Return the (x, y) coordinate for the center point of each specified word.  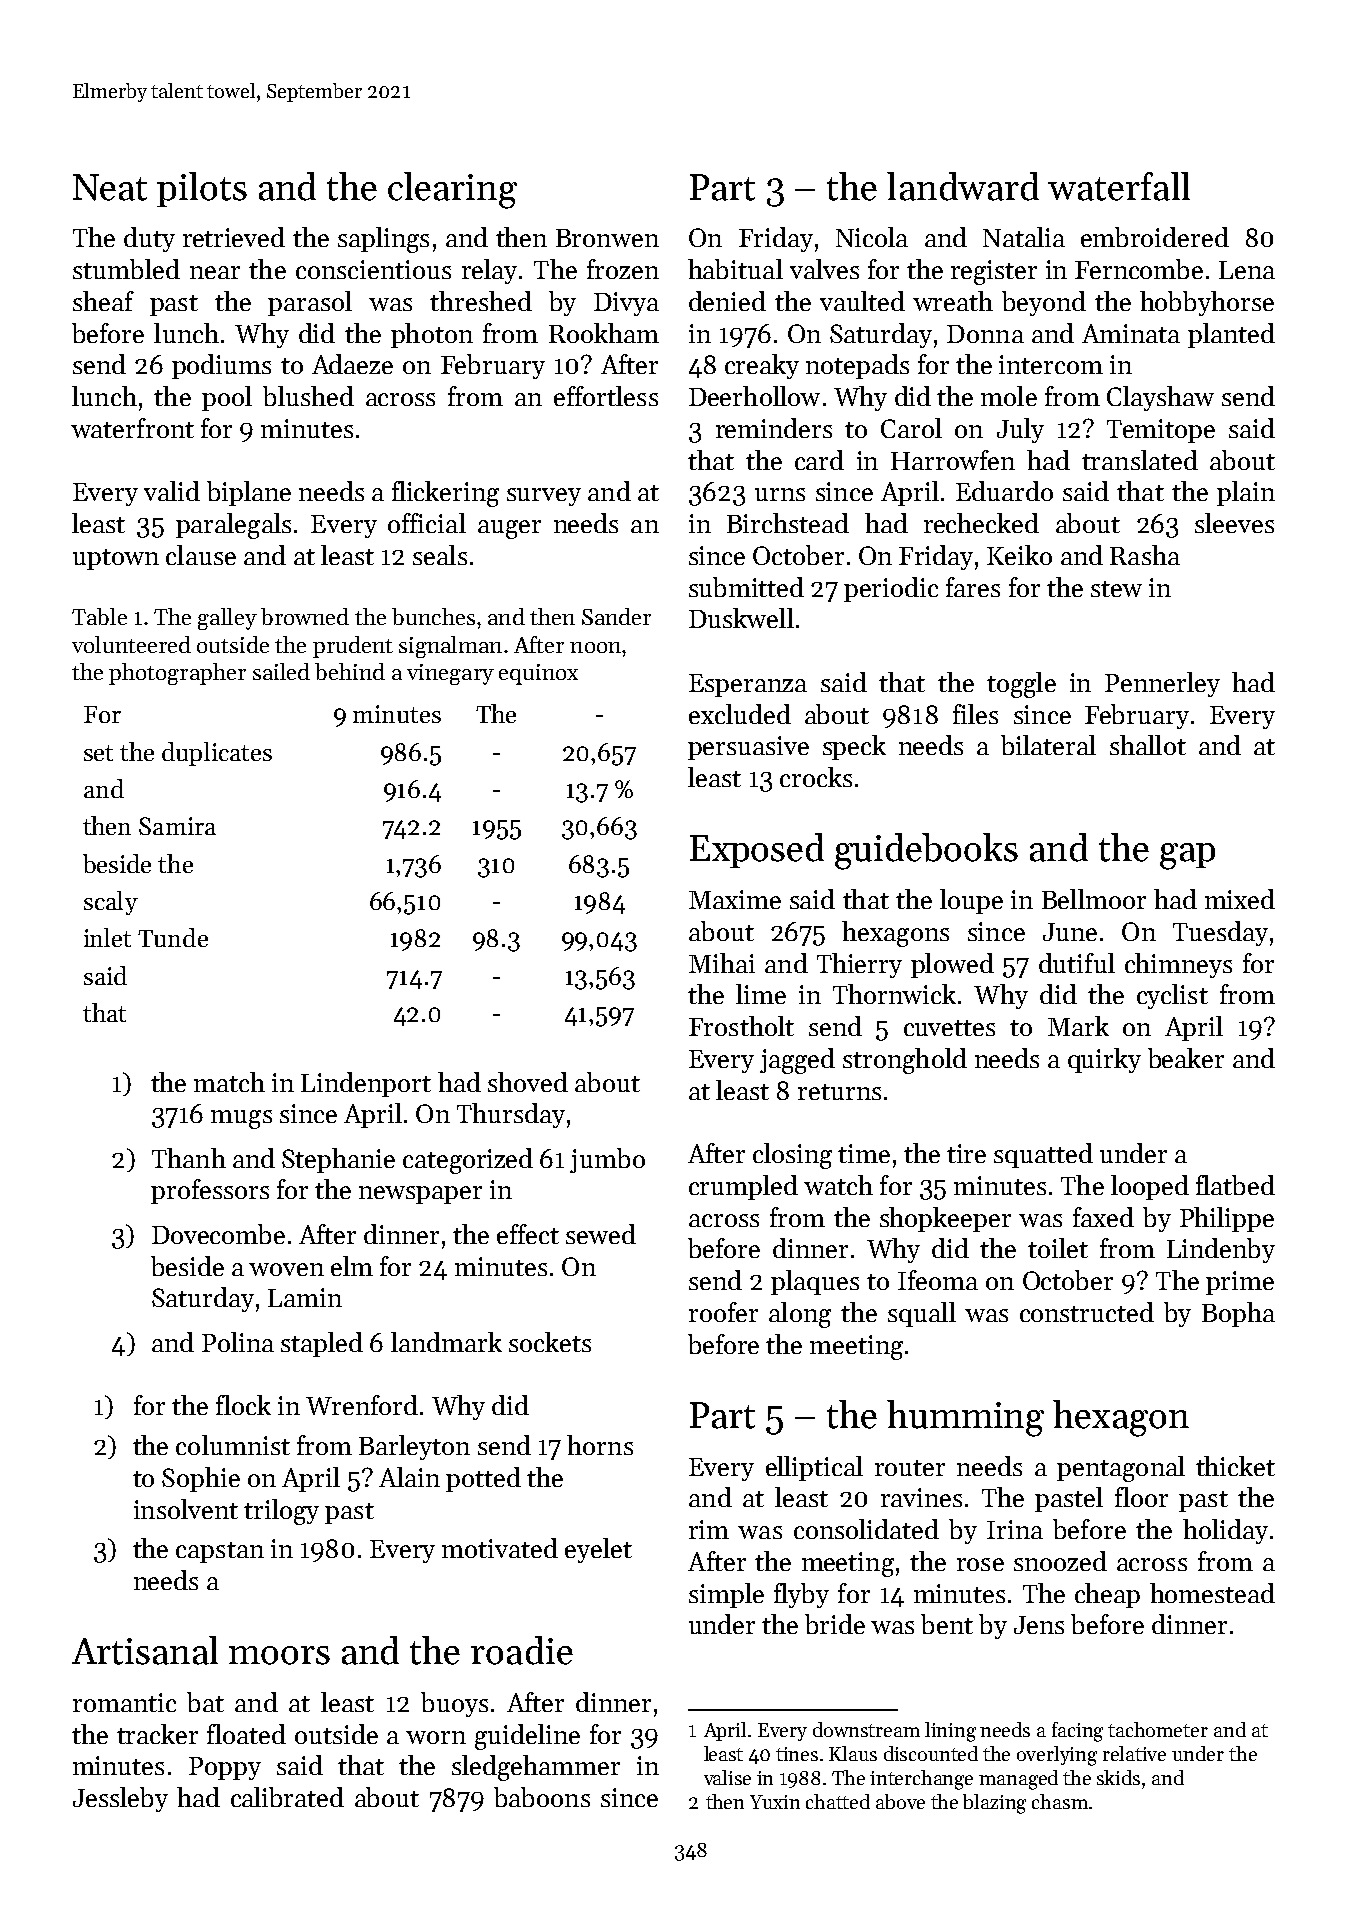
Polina (238, 1342)
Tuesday (1220, 933)
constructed (1087, 1312)
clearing (452, 190)
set (98, 753)
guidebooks (926, 851)
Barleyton (414, 1447)
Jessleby (120, 1799)
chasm (1060, 1801)
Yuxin (775, 1802)
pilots (202, 189)
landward (963, 186)
